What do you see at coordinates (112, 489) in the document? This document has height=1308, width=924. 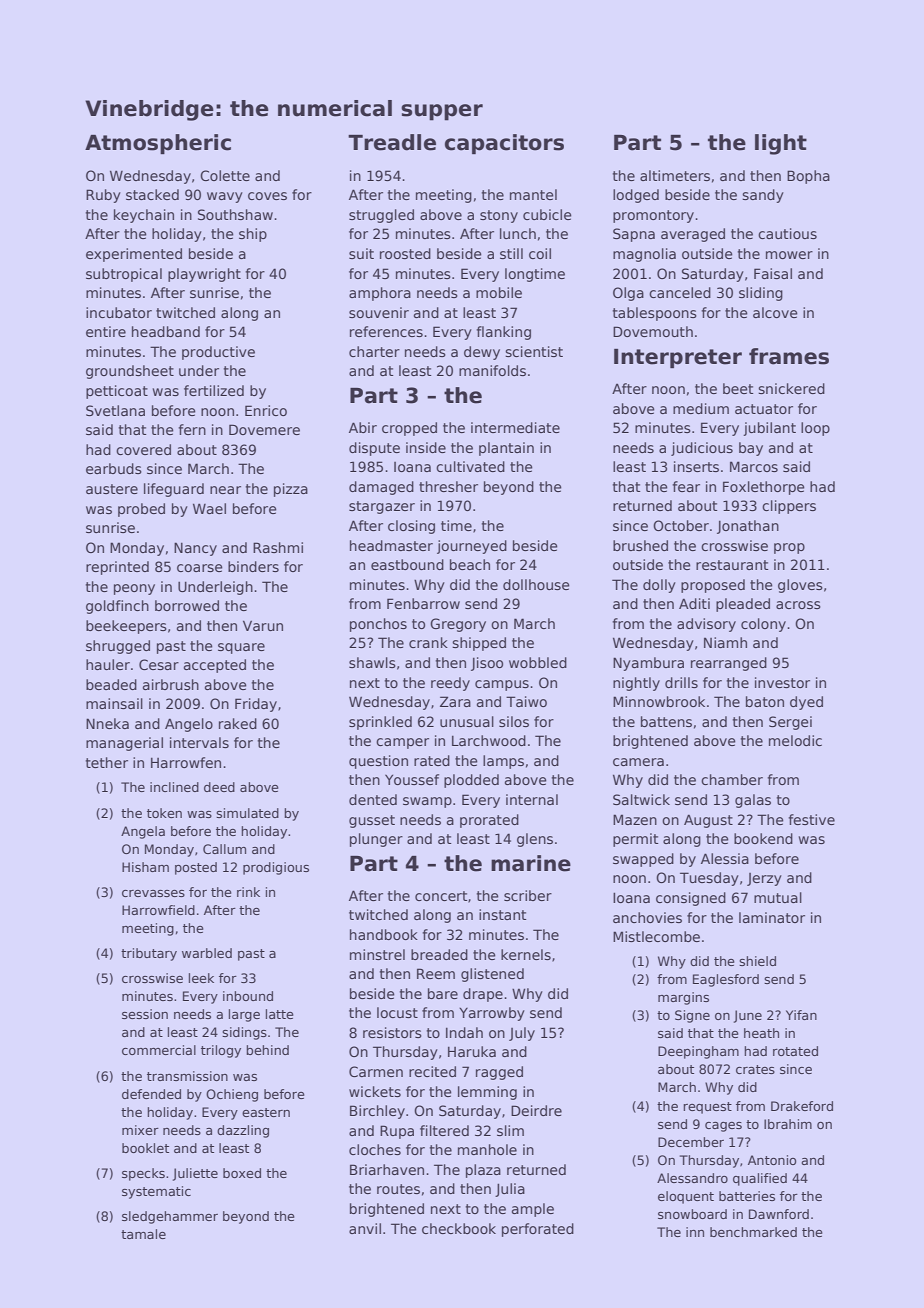 I see `austere` at bounding box center [112, 489].
